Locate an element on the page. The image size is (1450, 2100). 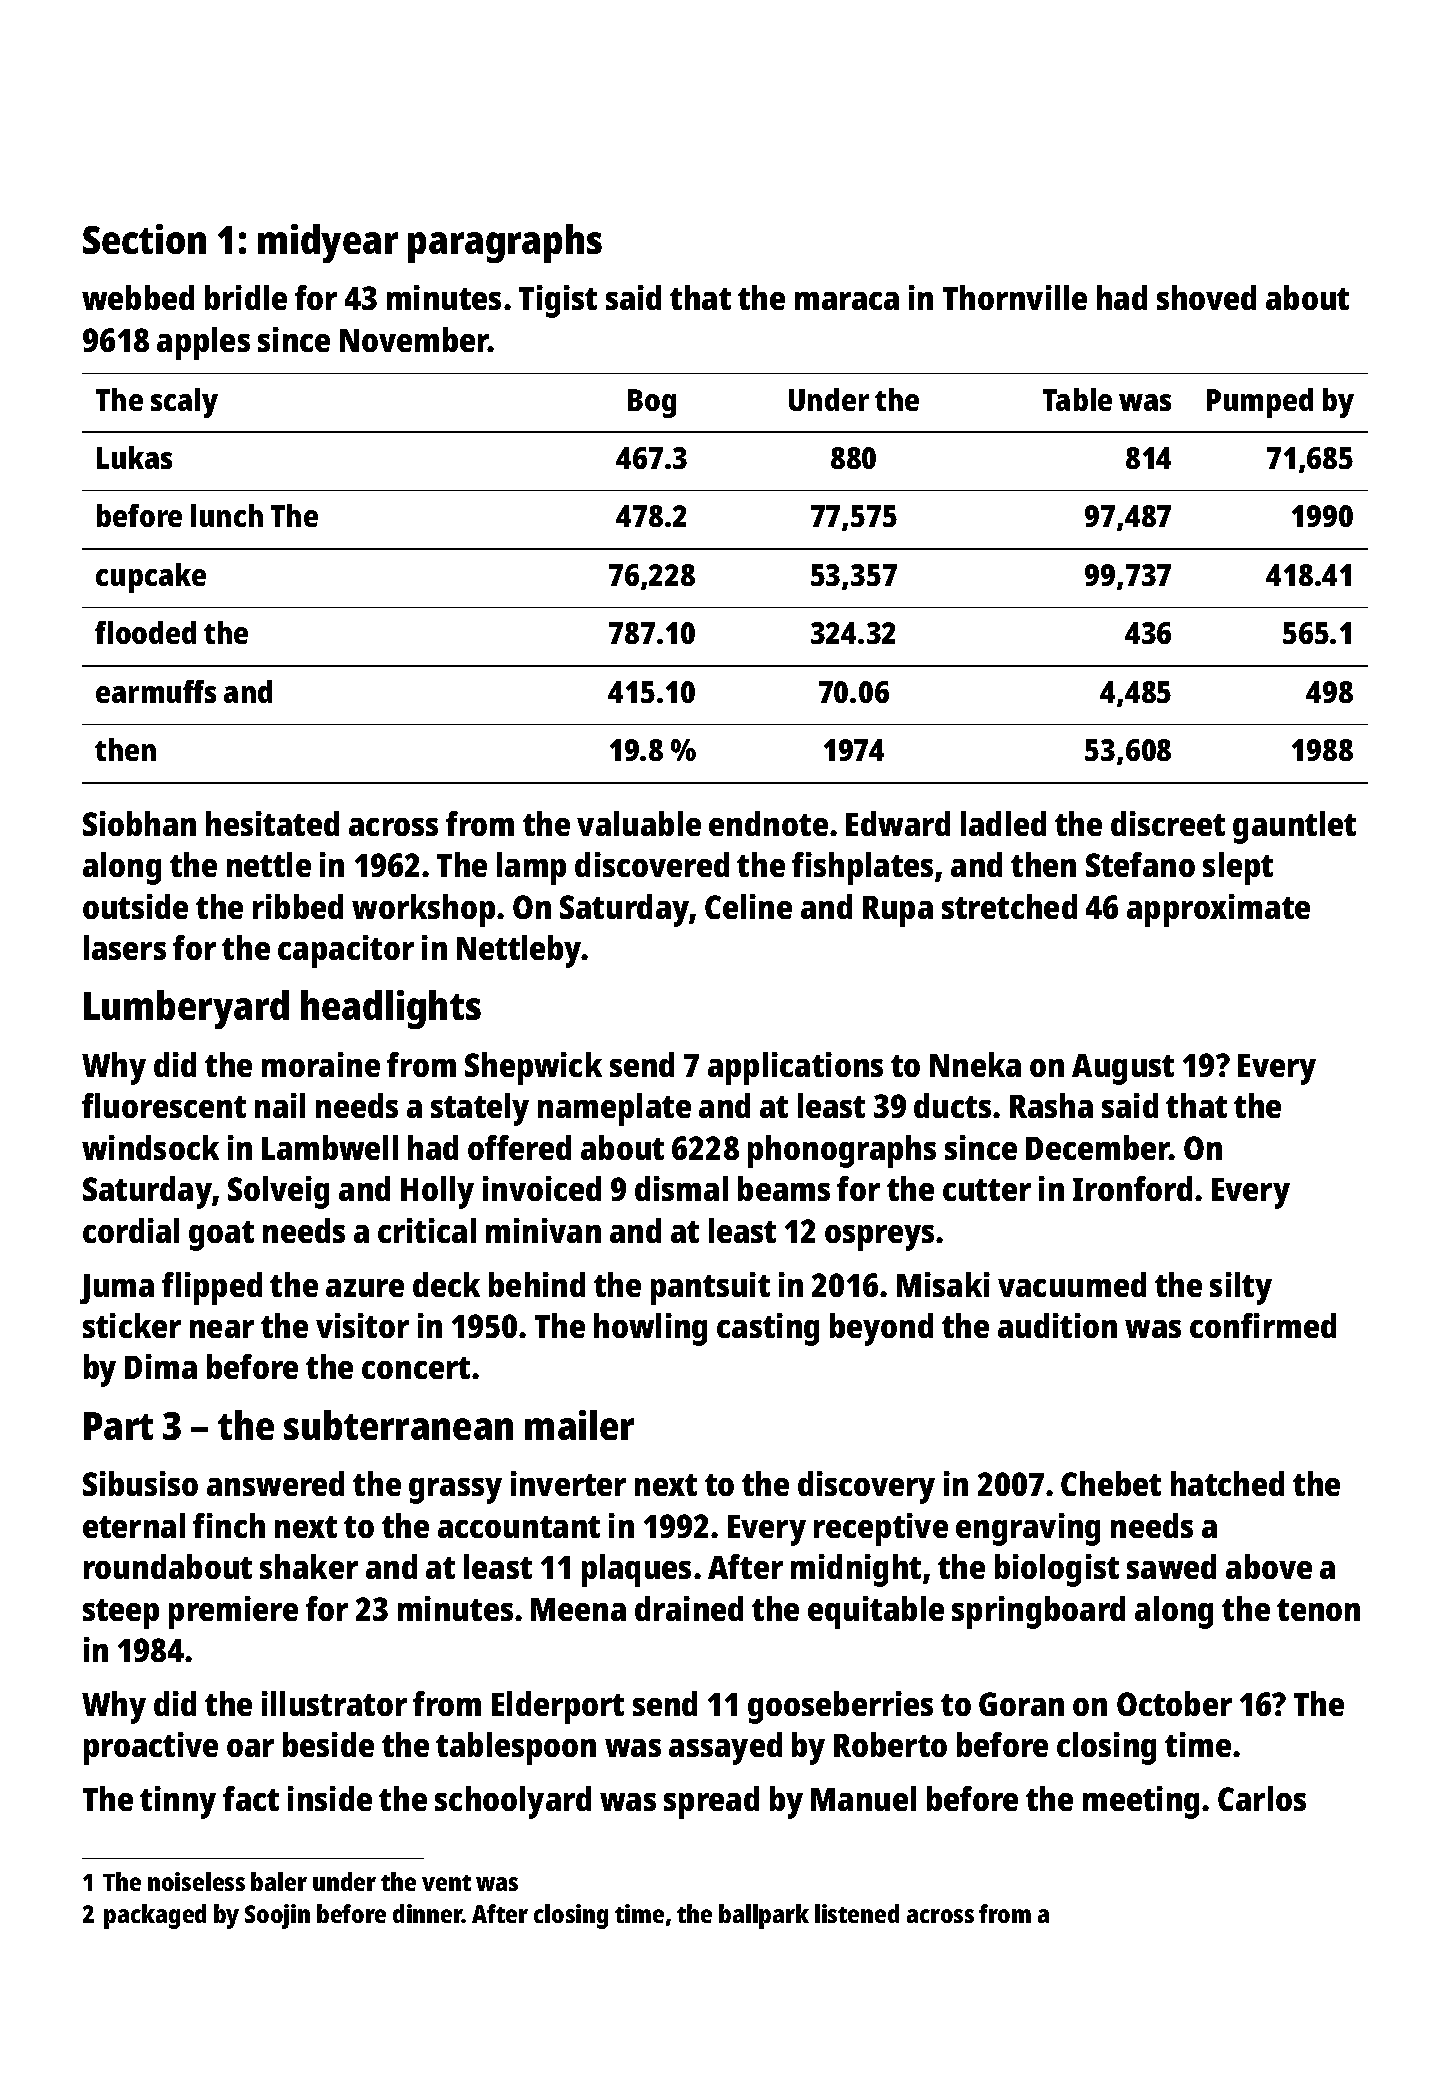
shoved is located at coordinates (1206, 297).
